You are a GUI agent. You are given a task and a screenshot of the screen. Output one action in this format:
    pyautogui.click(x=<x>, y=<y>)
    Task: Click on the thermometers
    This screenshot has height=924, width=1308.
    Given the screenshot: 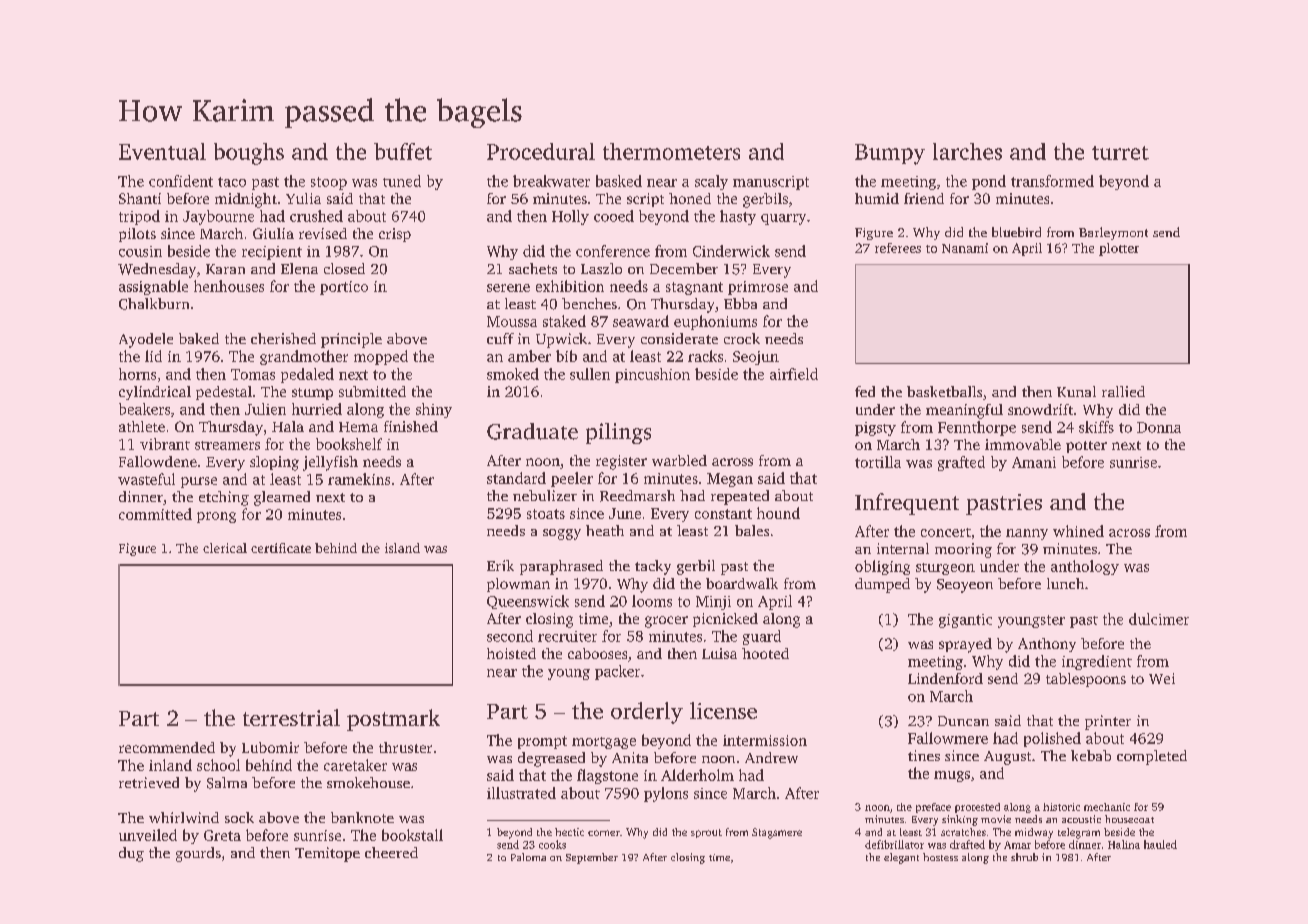 What is the action you would take?
    pyautogui.click(x=671, y=151)
